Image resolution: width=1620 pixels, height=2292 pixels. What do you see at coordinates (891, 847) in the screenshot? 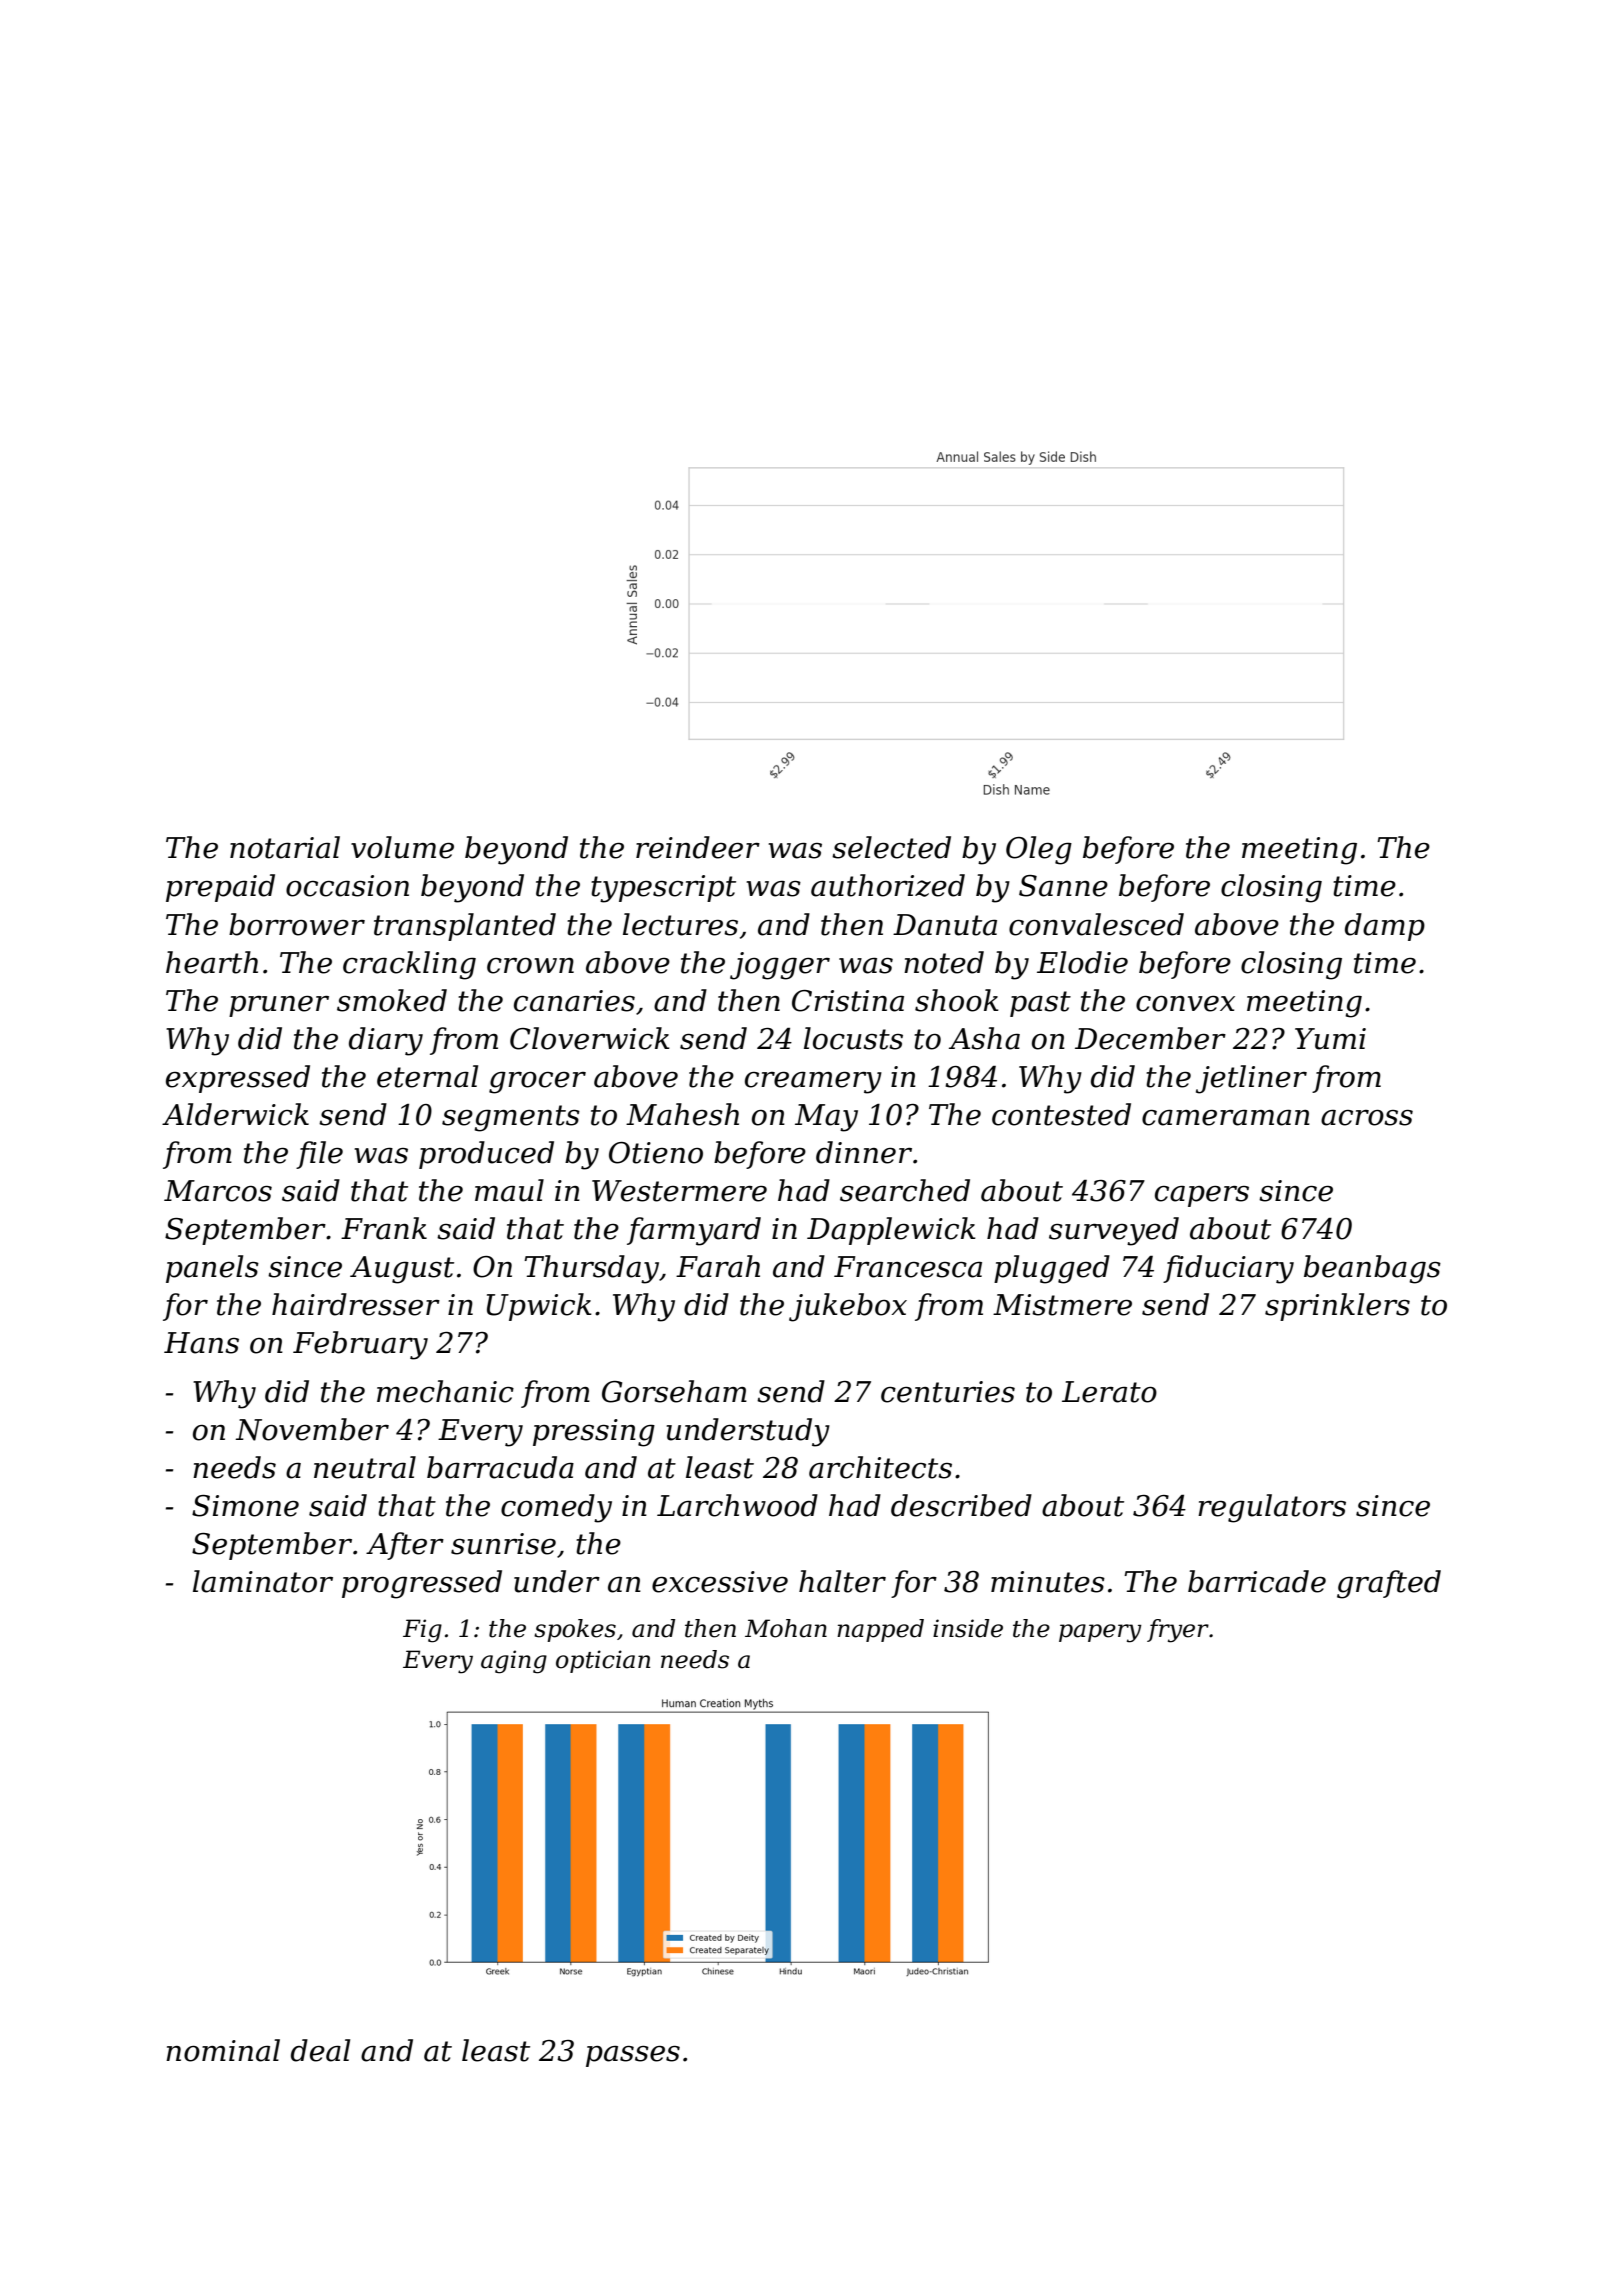
I see `selected` at bounding box center [891, 847].
